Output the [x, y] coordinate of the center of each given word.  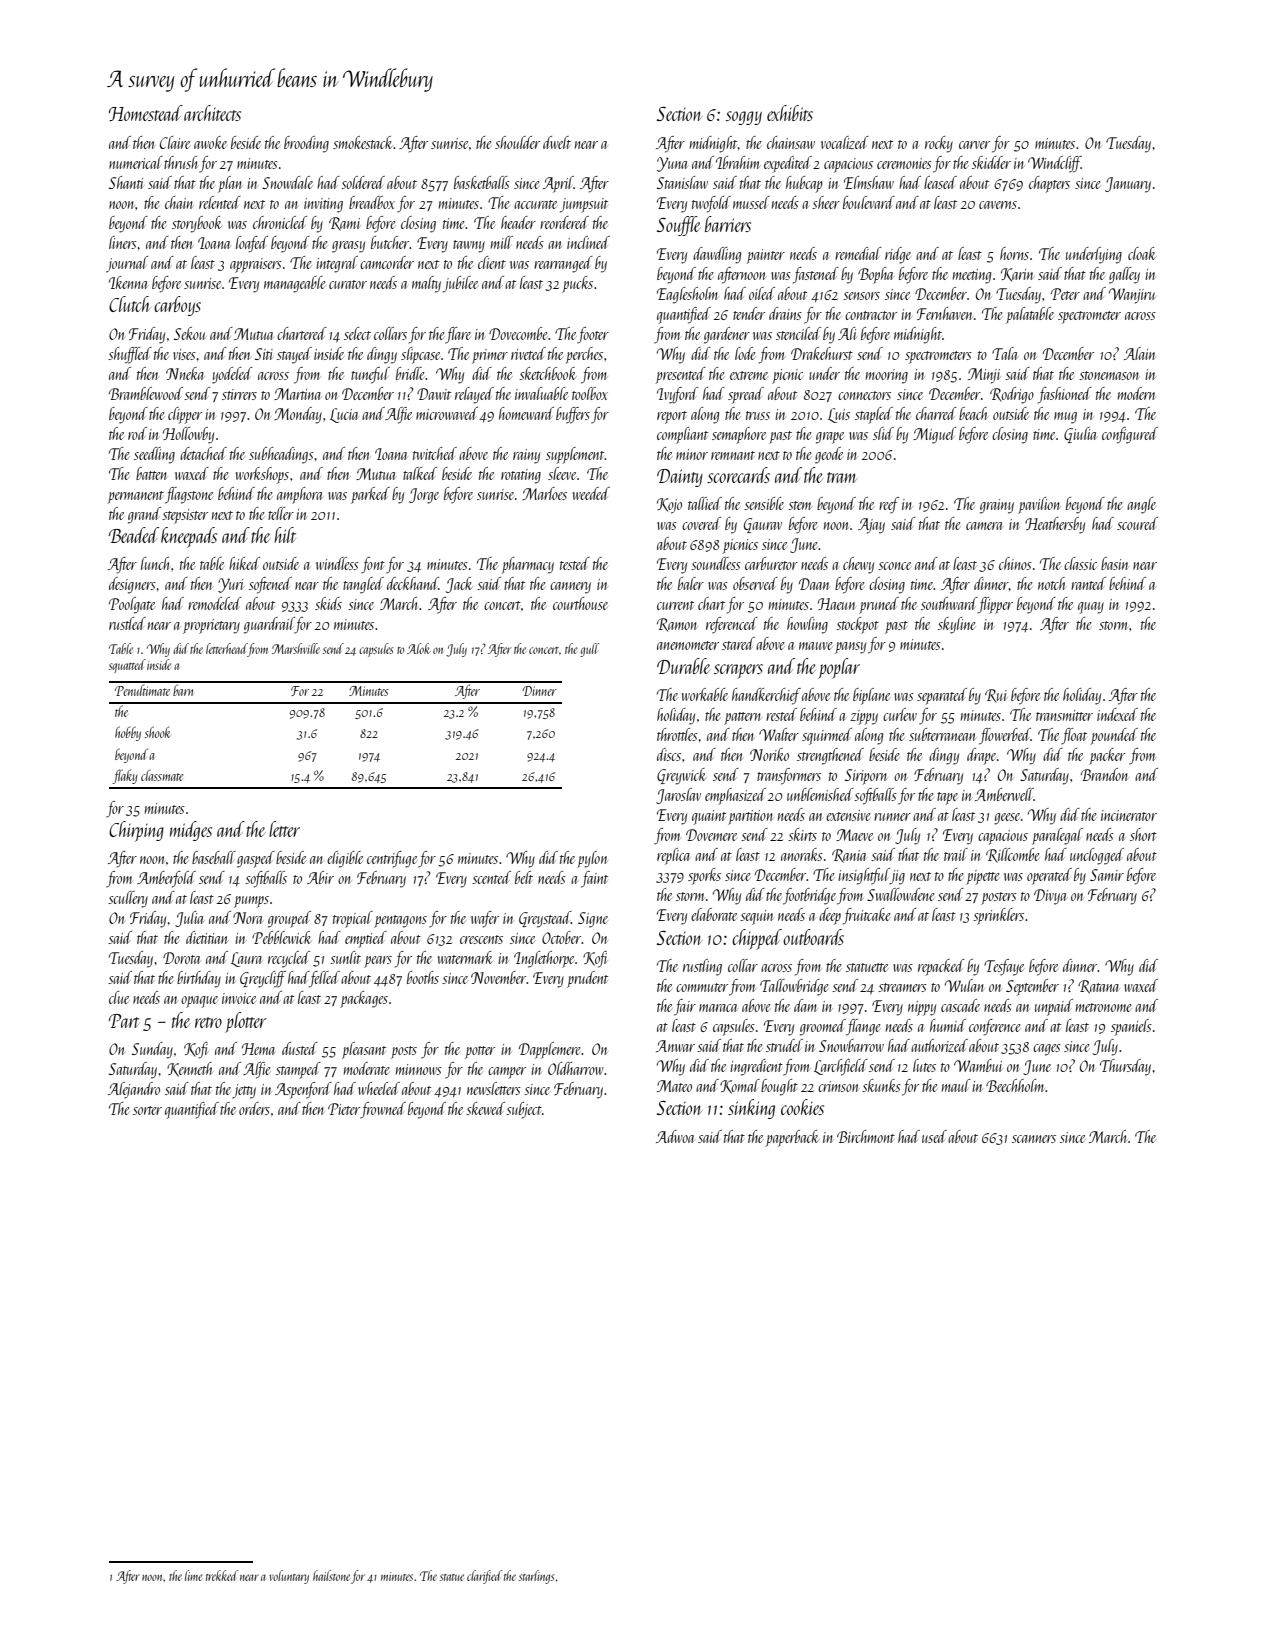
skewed [485, 1108]
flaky [125, 776]
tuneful [370, 375]
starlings [536, 1577]
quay [1091, 608]
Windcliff [1054, 164]
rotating [521, 476]
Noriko [769, 754]
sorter [147, 1110]
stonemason [1109, 375]
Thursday [1125, 1067]
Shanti [126, 182]
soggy [744, 118]
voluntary [289, 1577]
